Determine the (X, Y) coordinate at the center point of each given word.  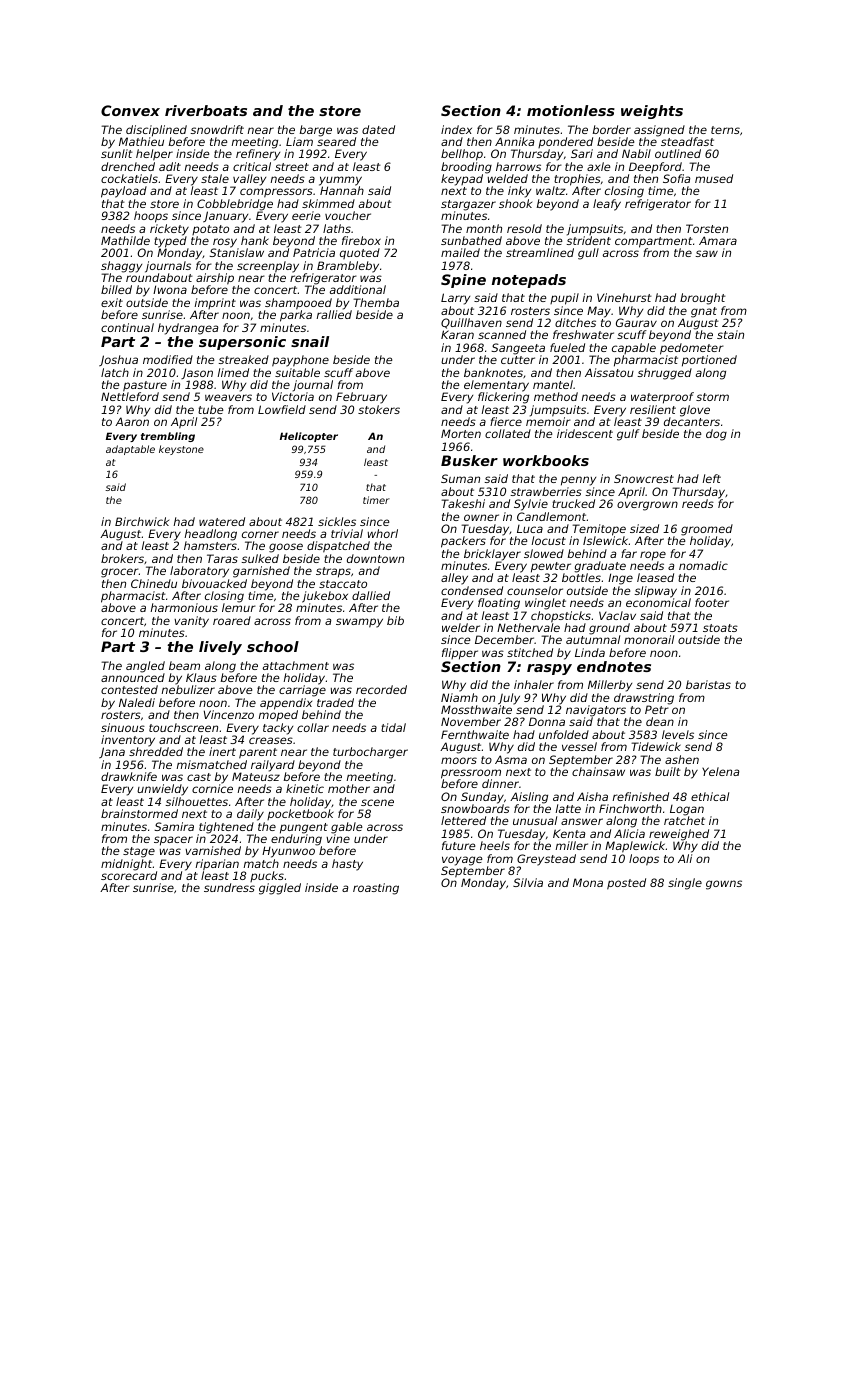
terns (725, 130)
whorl (383, 533)
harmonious (184, 607)
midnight (126, 865)
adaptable (130, 450)
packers (463, 542)
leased (655, 577)
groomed (707, 530)
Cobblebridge (235, 205)
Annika (514, 141)
